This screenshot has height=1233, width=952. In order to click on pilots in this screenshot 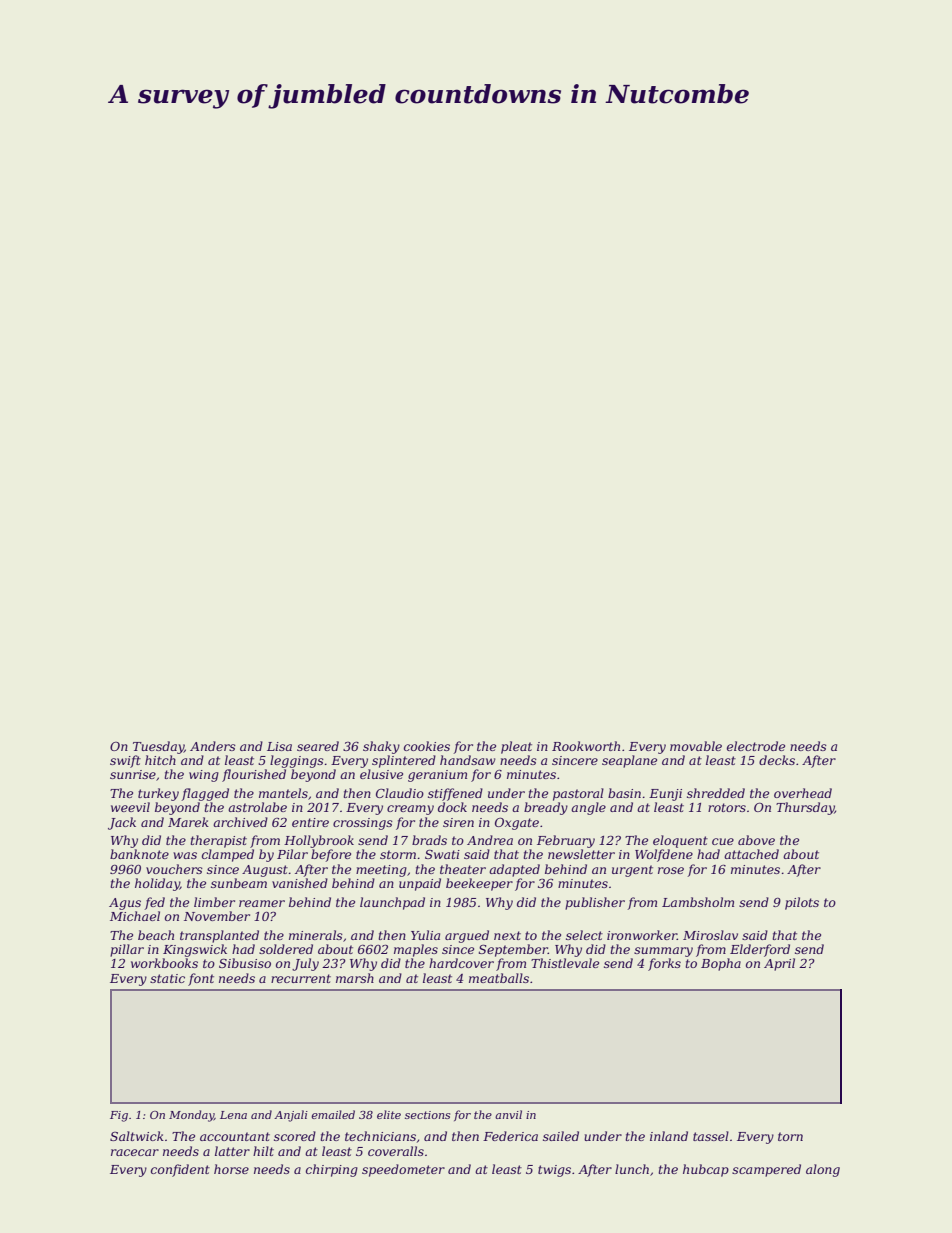, I will do `click(802, 903)`.
